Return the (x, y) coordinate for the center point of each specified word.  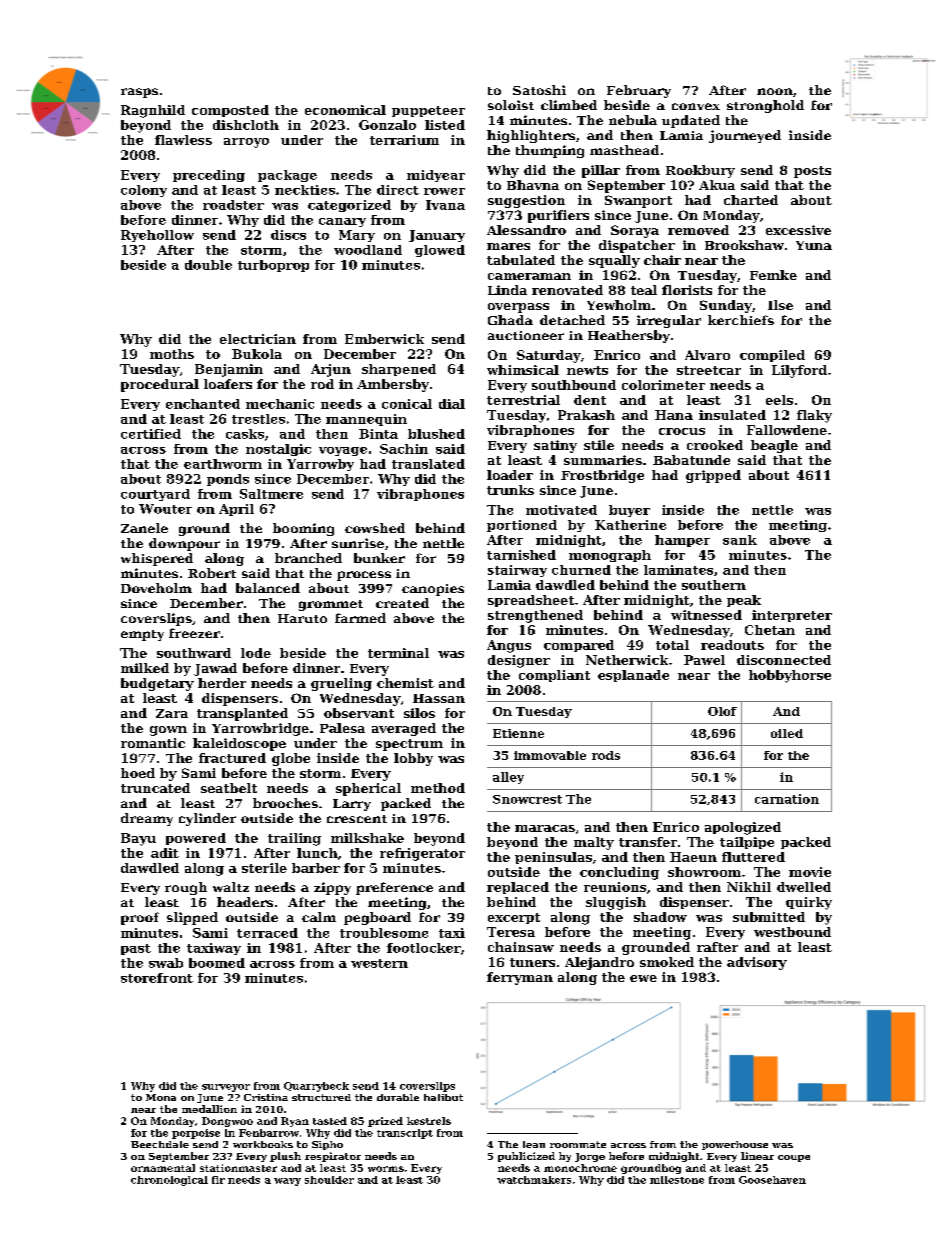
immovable (550, 755)
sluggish (616, 903)
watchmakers (534, 1180)
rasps (139, 93)
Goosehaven (772, 1180)
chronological (169, 1181)
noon (775, 91)
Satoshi (539, 90)
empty (142, 635)
